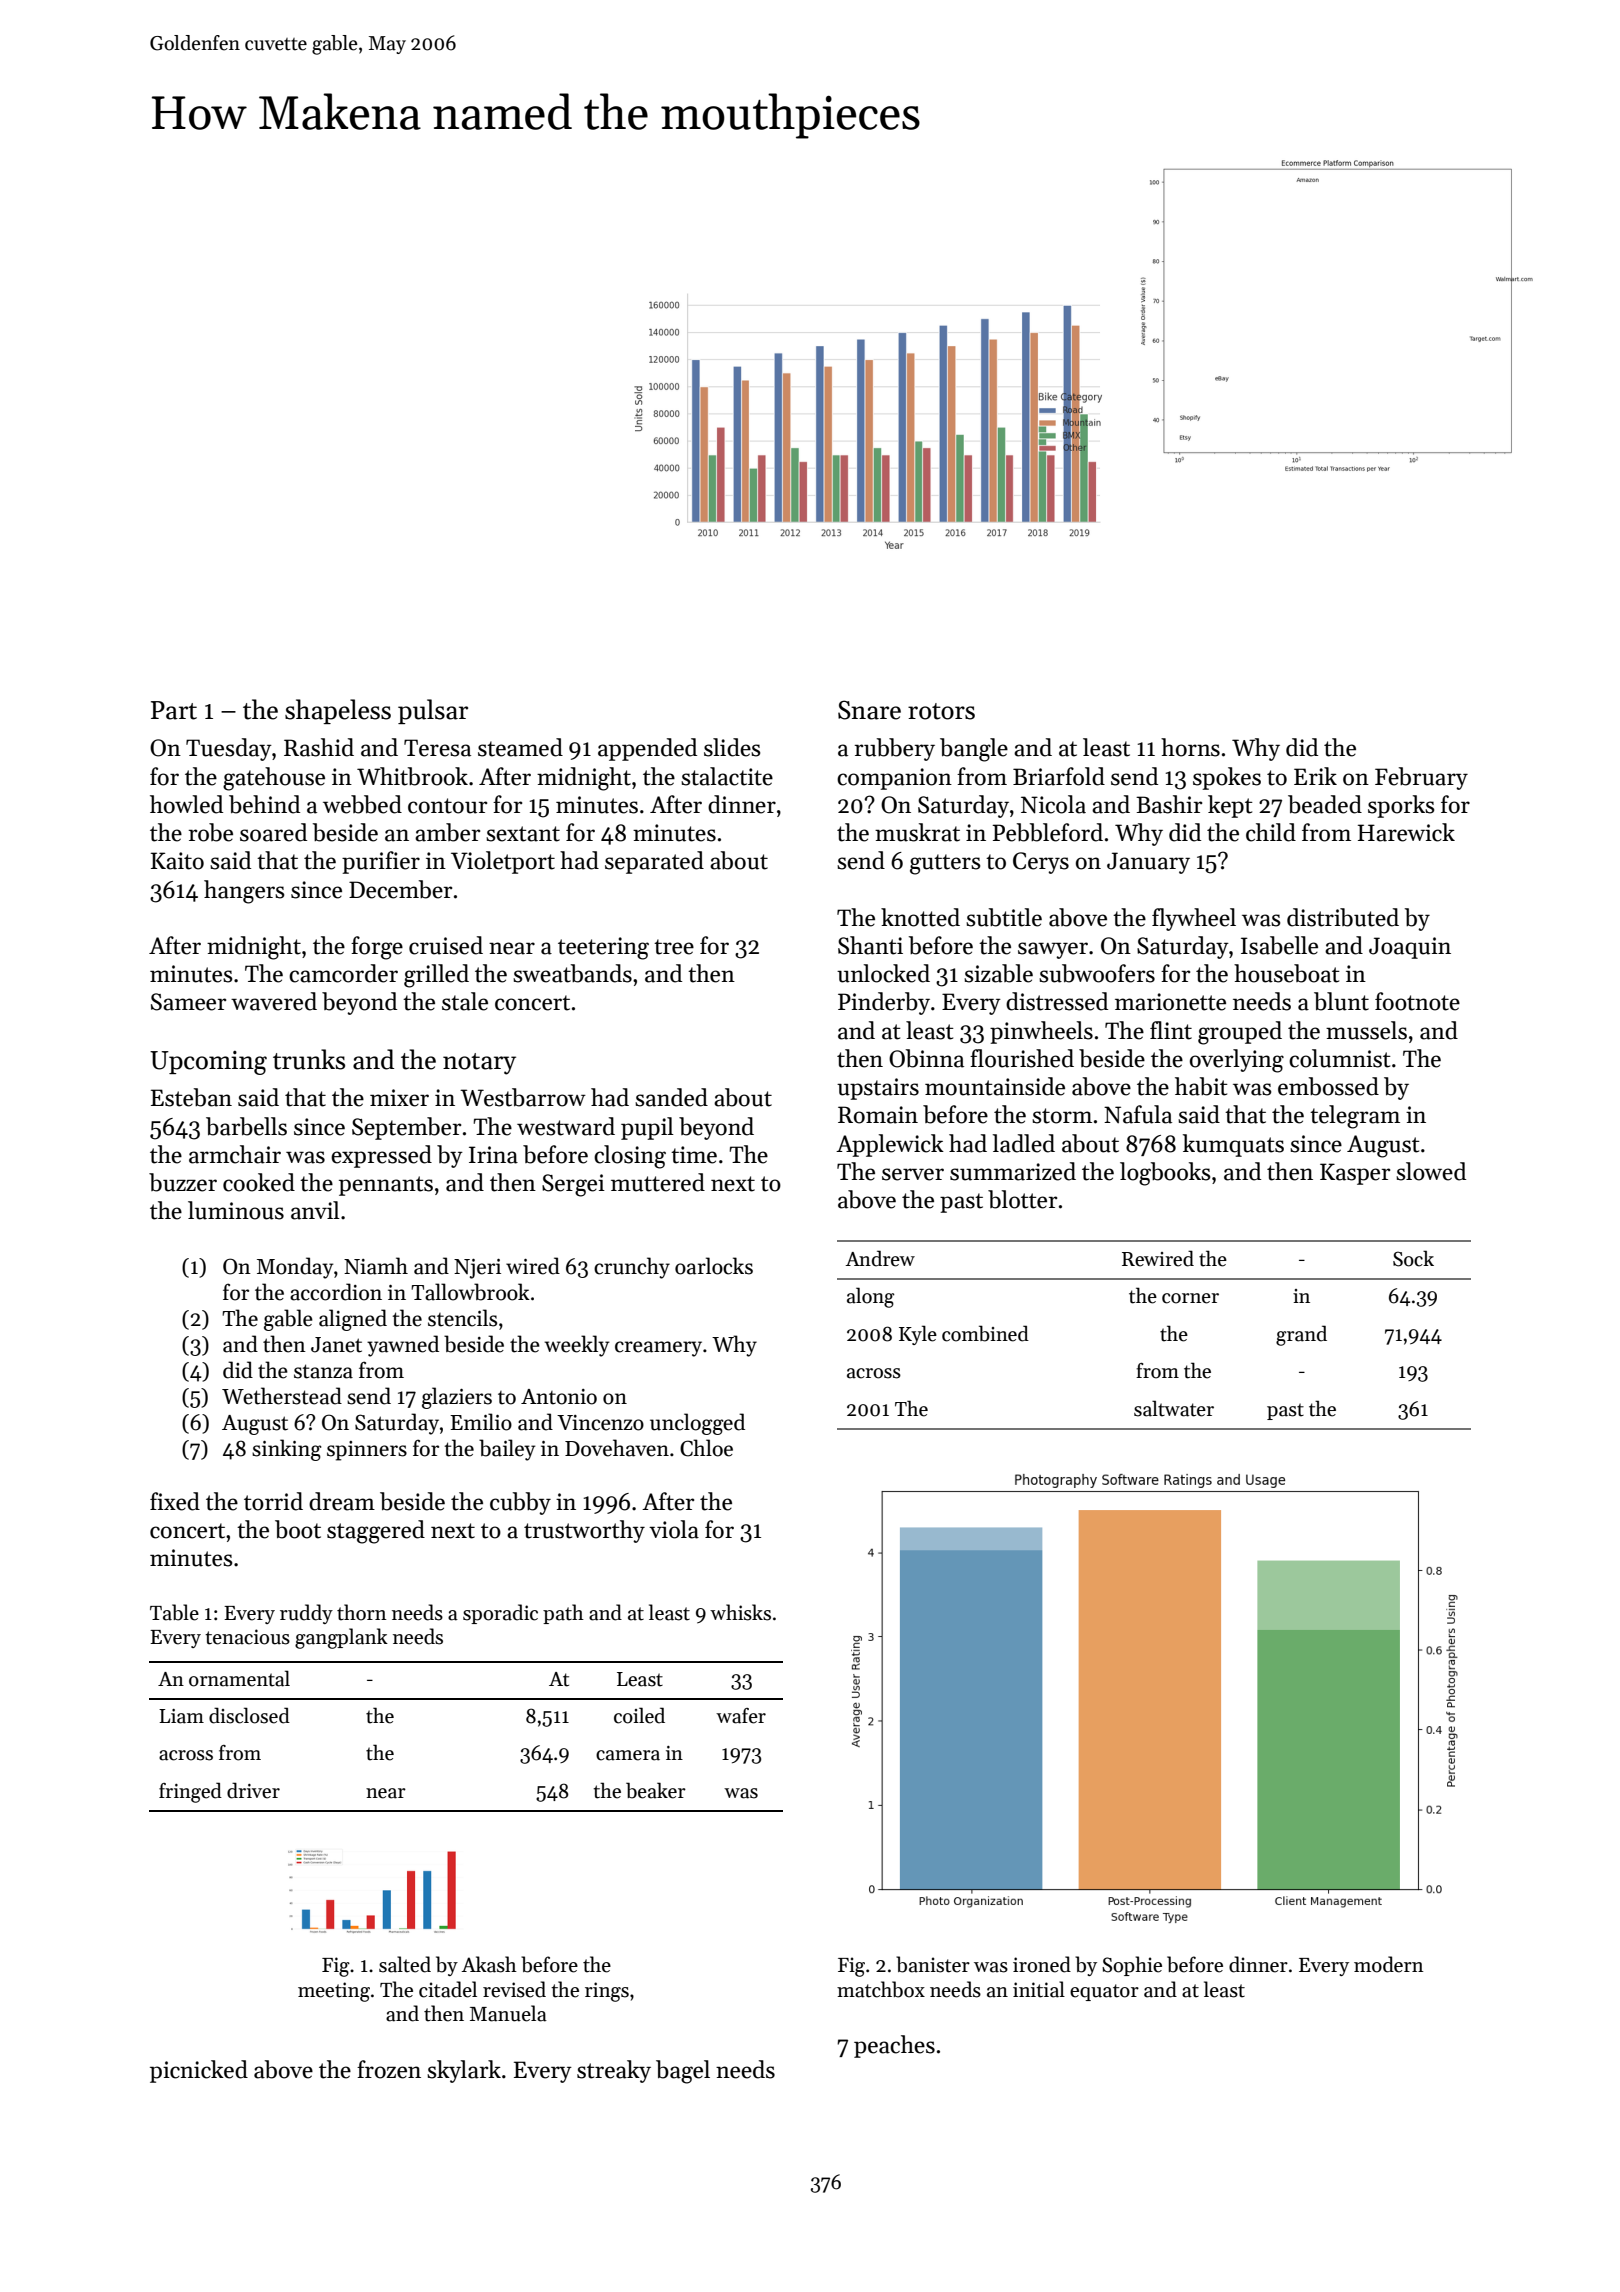 The image size is (1620, 2292). I want to click on barbells, so click(246, 1126).
